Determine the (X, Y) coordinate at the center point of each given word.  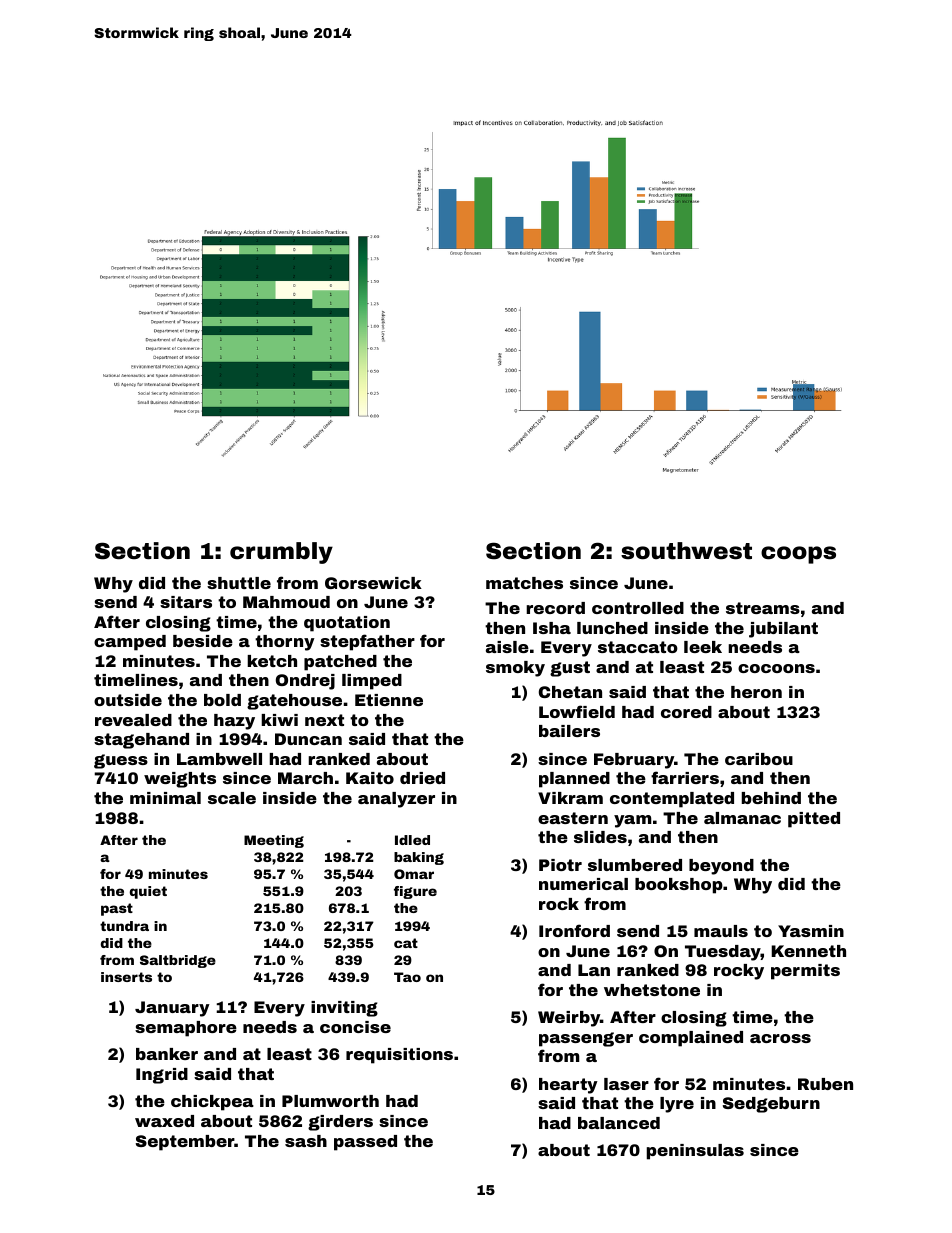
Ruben (825, 1084)
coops (798, 555)
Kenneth (808, 951)
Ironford (574, 930)
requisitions (399, 1056)
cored (686, 712)
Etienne (389, 700)
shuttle (239, 583)
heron (756, 692)
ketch (272, 661)
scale (232, 798)
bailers (569, 731)
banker (167, 1054)
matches (524, 583)
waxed (164, 1121)
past (117, 909)
